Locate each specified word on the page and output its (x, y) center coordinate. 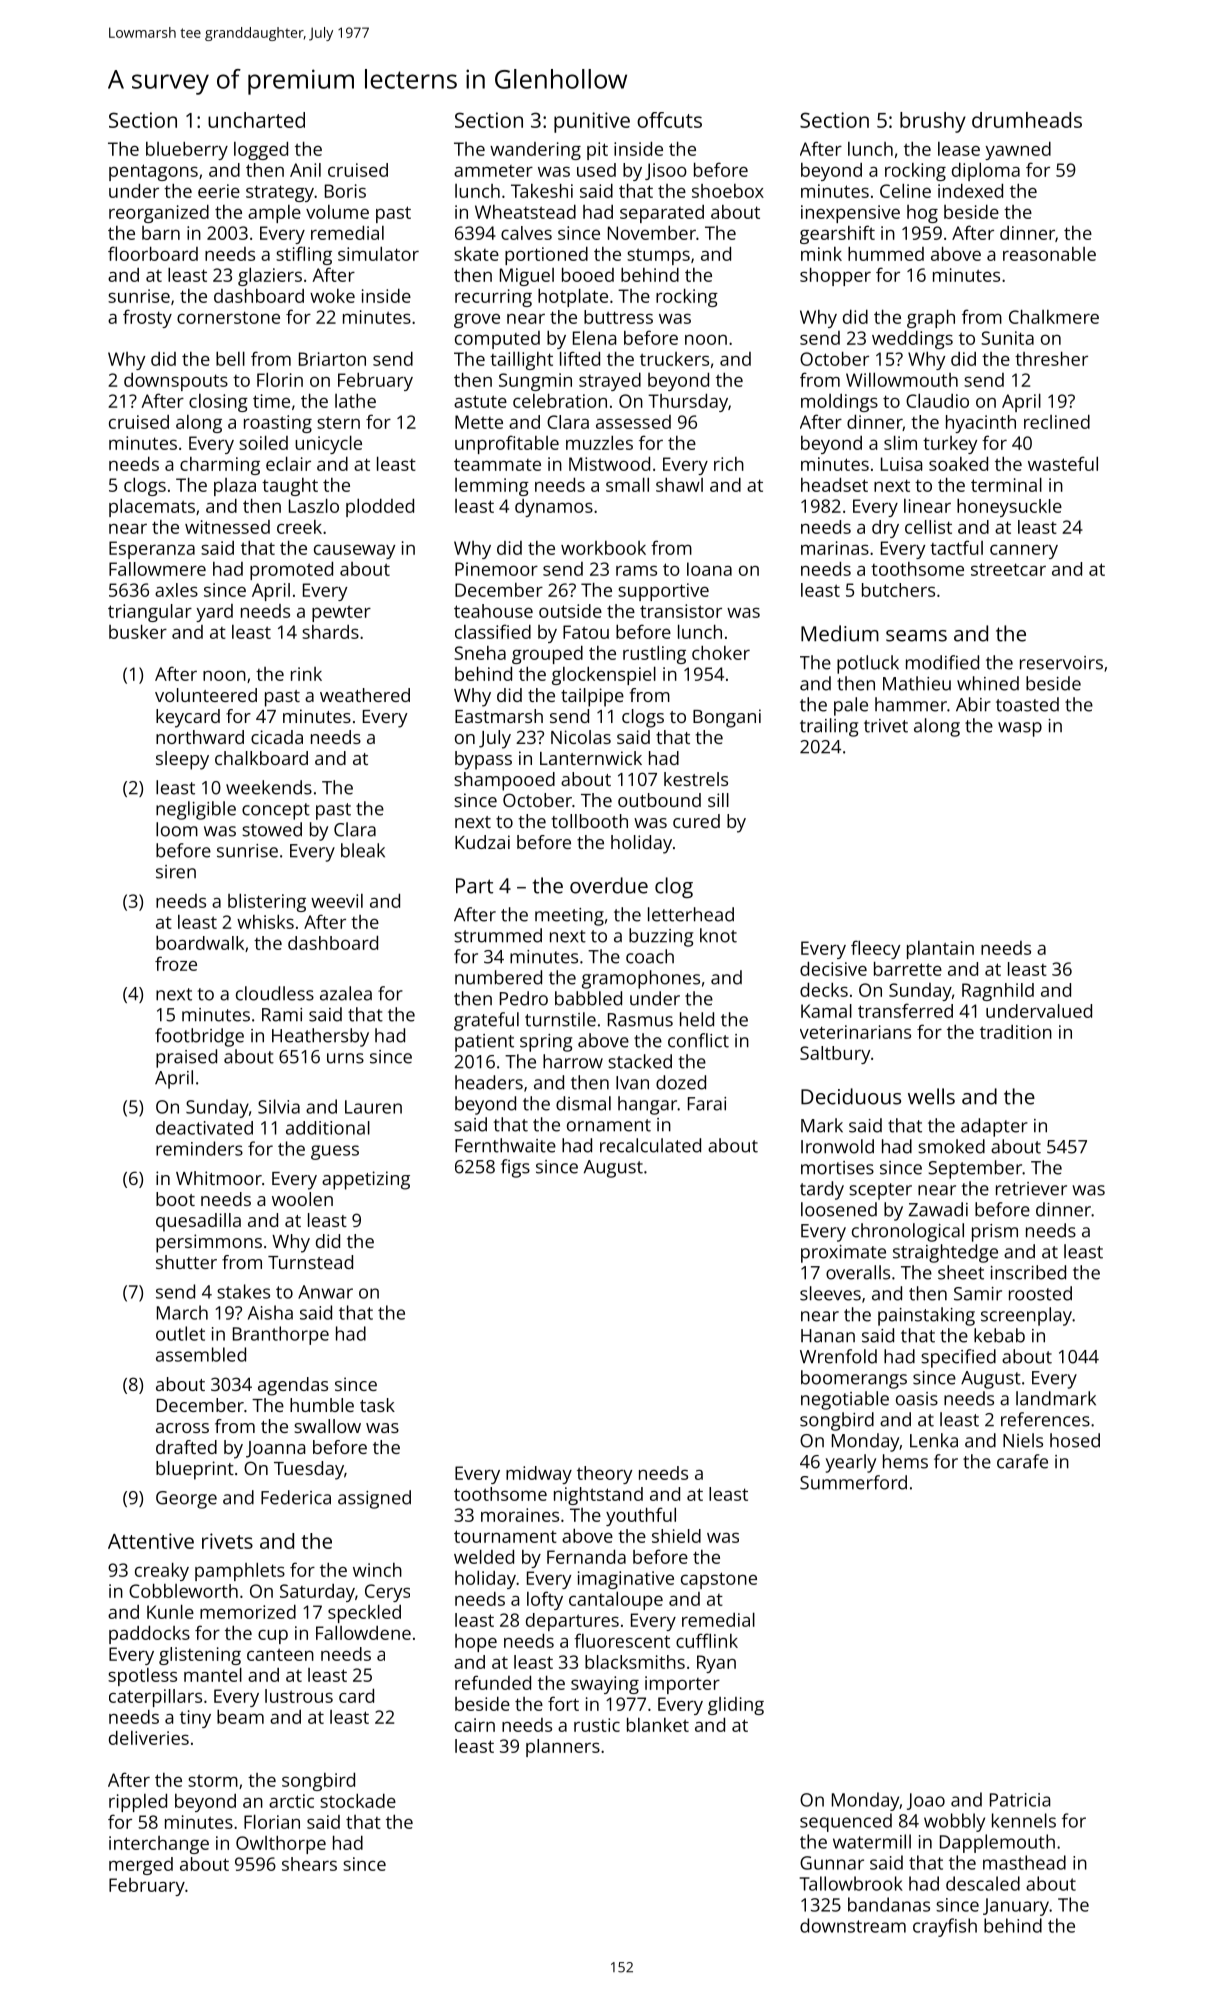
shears (309, 1864)
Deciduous (851, 1096)
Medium (840, 633)
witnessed (227, 527)
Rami (282, 1015)
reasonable (1049, 254)
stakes (243, 1291)
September (975, 1169)
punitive (592, 122)
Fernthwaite (505, 1145)
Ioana (709, 569)
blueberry (187, 150)
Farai (707, 1104)
